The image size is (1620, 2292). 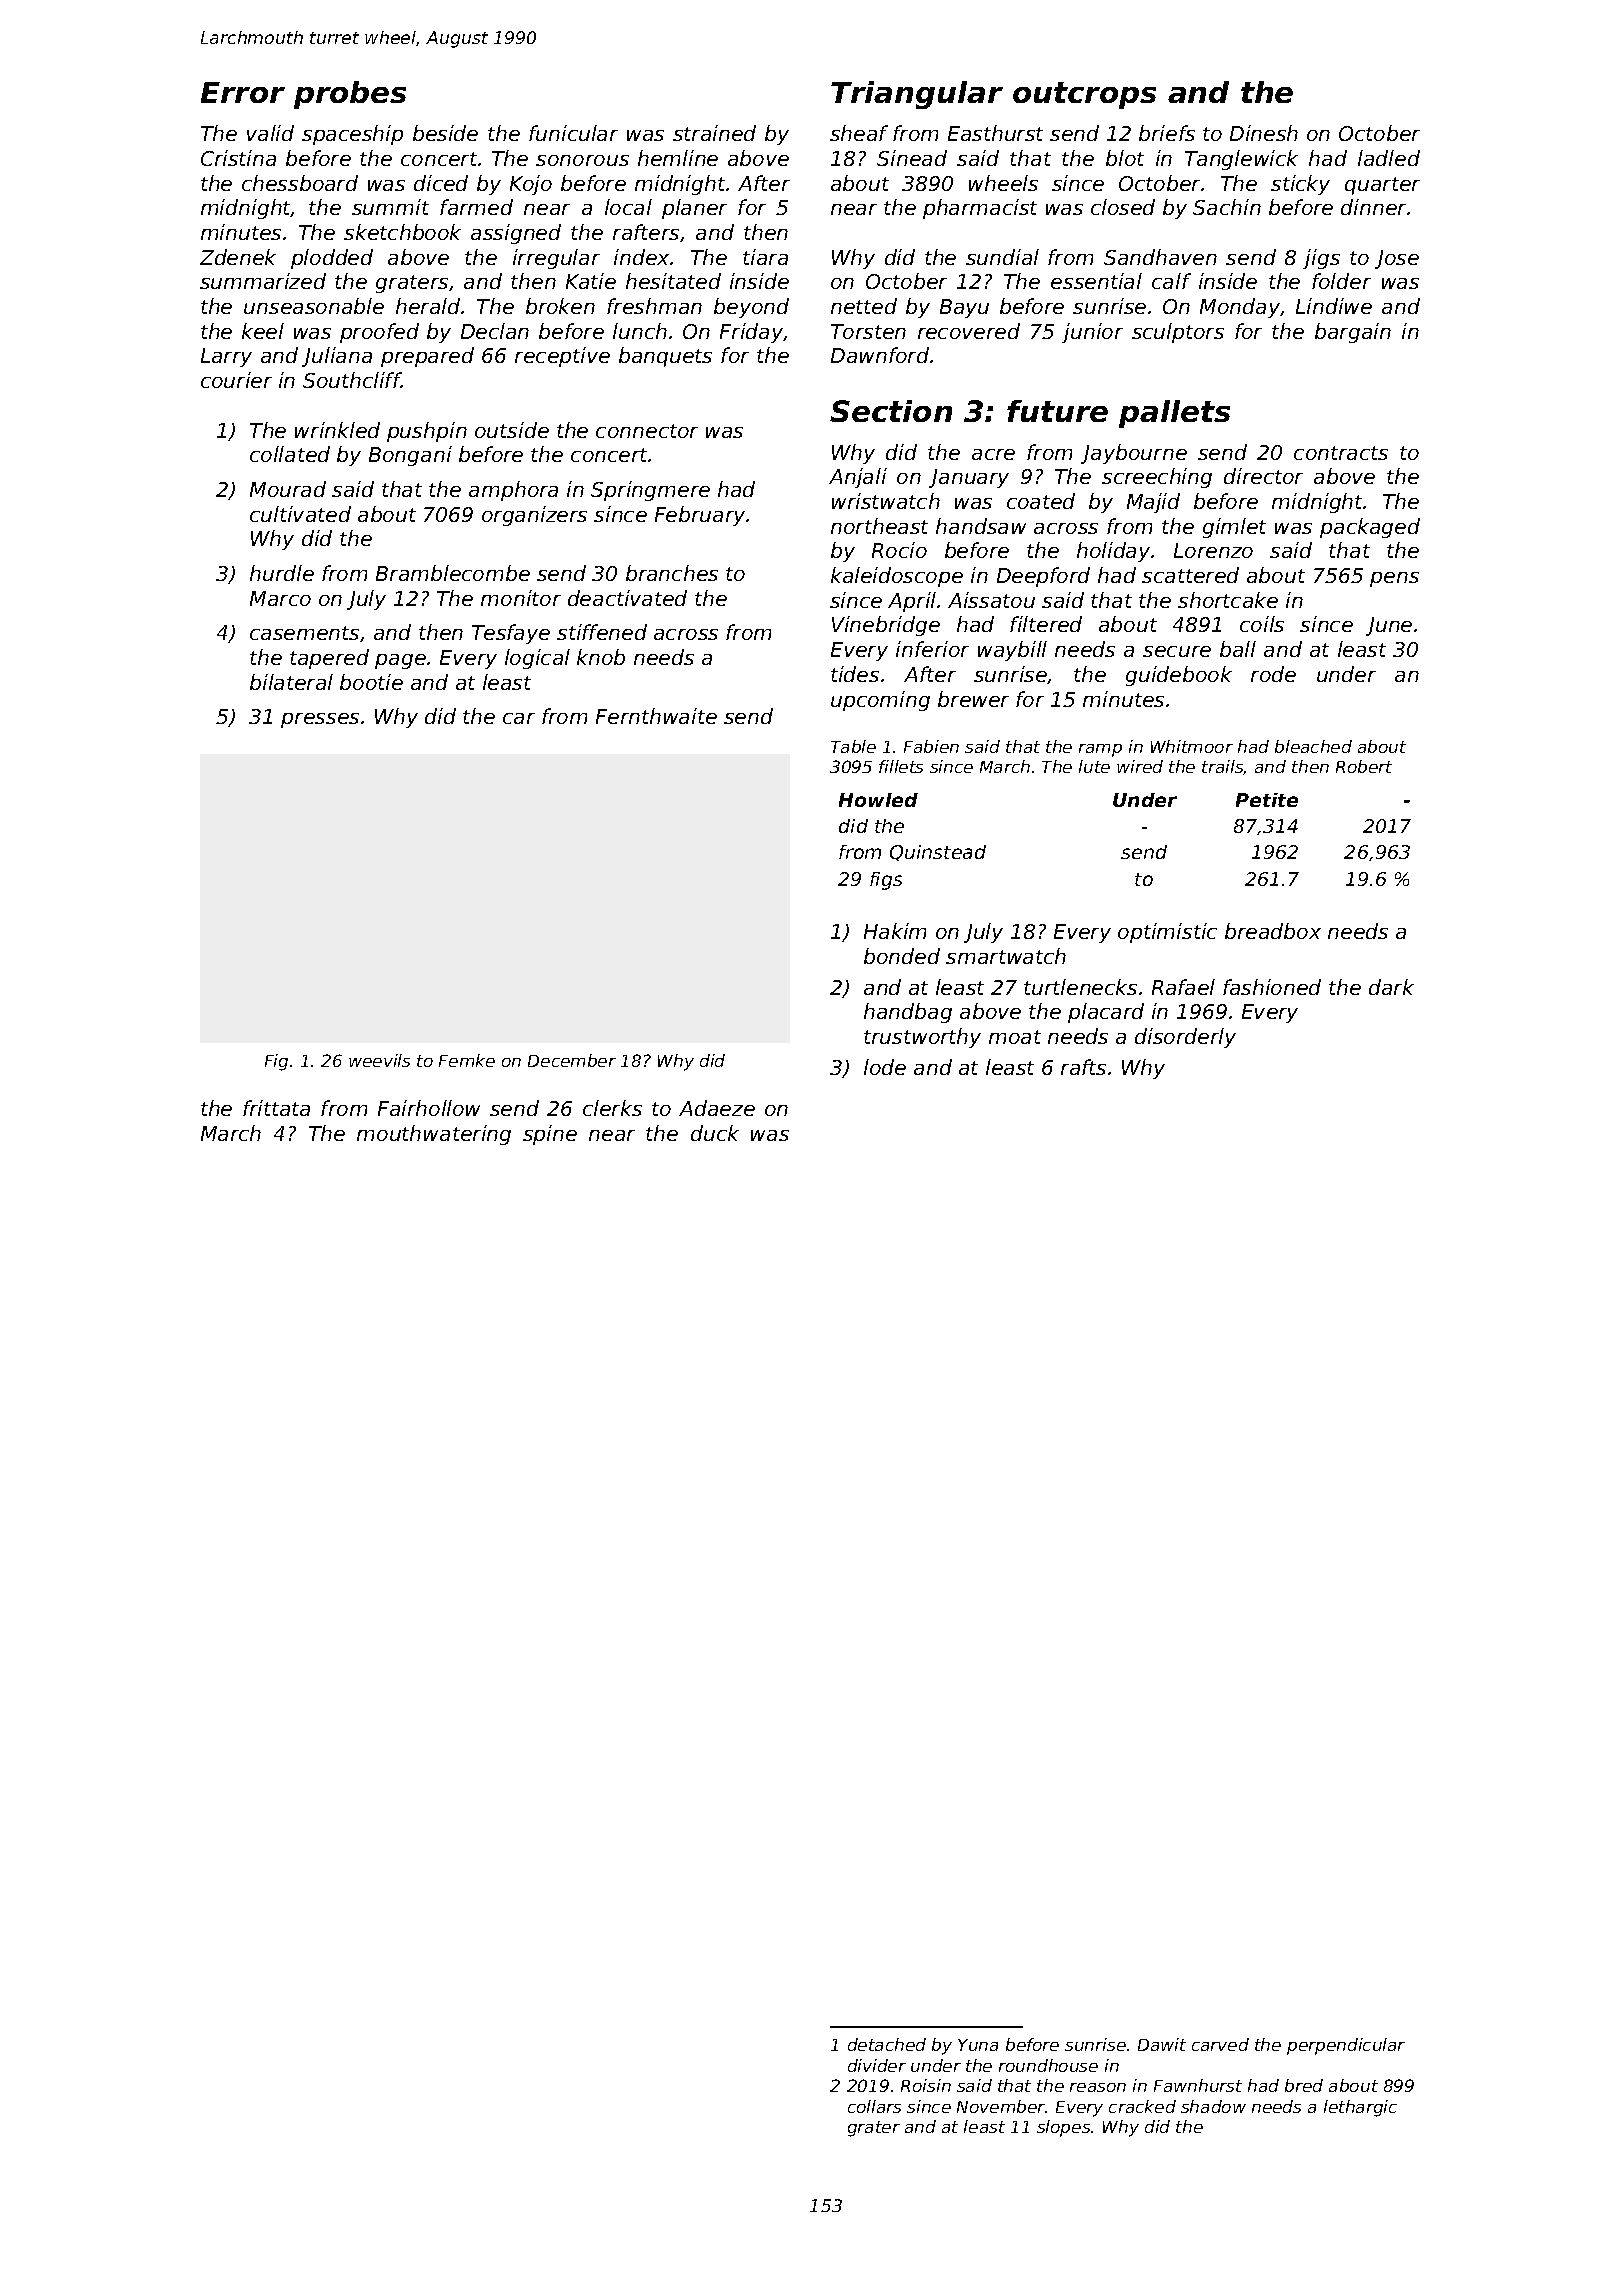 What do you see at coordinates (717, 1108) in the screenshot?
I see `Adaeze` at bounding box center [717, 1108].
